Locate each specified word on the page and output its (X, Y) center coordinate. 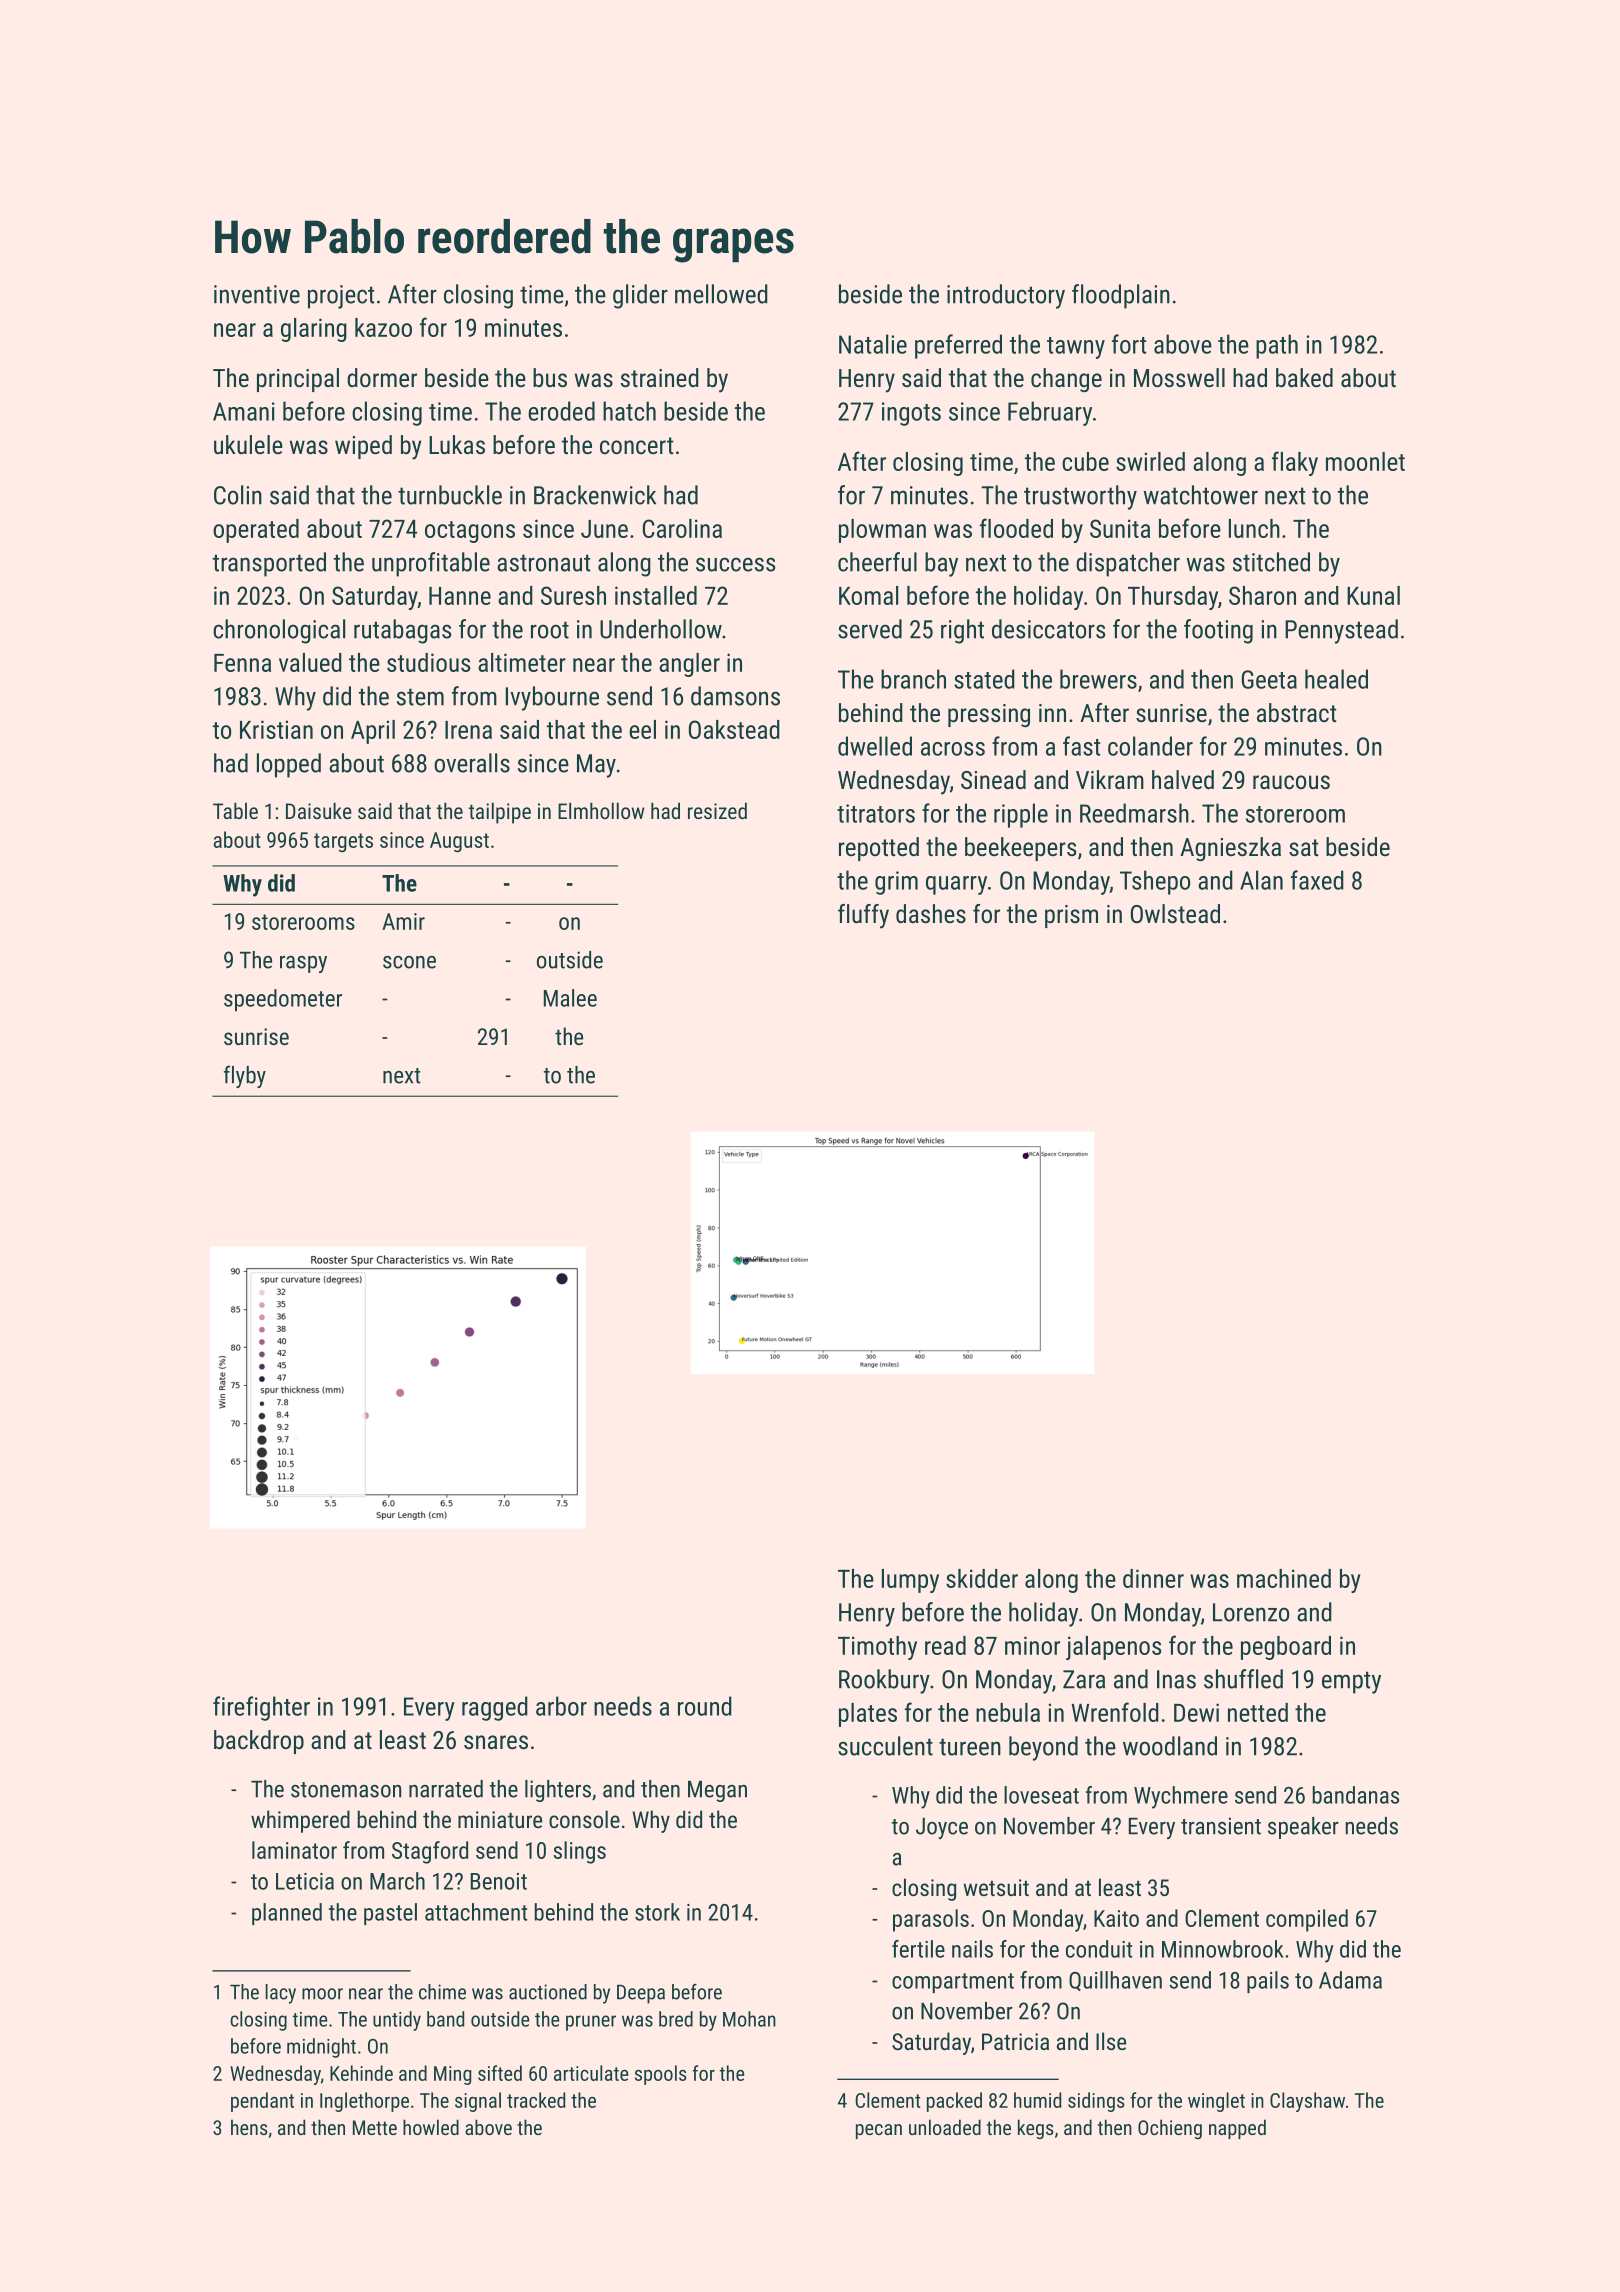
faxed (1317, 880)
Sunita (1120, 528)
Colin (238, 495)
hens (249, 2127)
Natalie (873, 344)
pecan (879, 2131)
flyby (245, 1076)
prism (1071, 916)
